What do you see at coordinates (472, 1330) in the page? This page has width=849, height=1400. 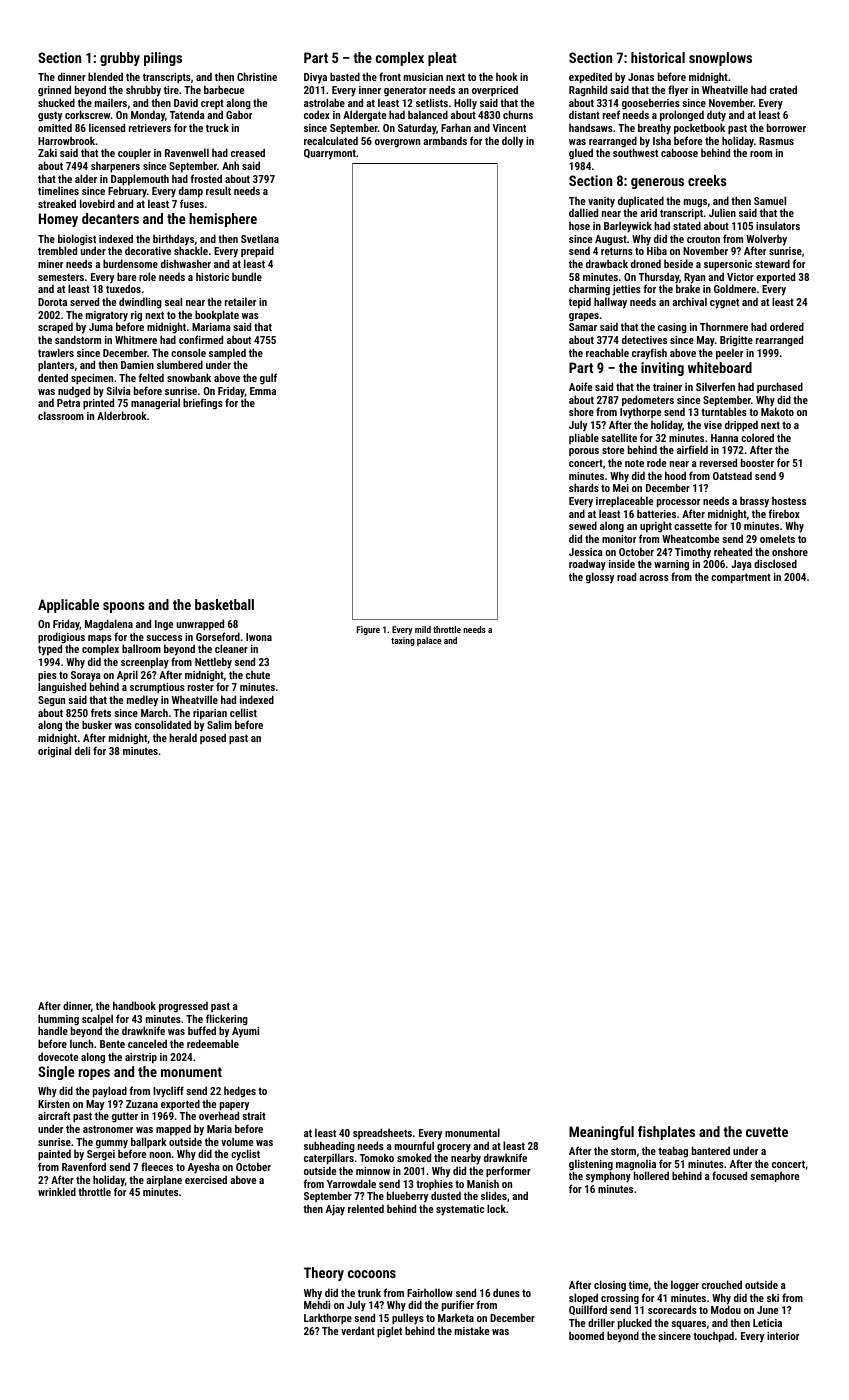 I see `mistake` at bounding box center [472, 1330].
